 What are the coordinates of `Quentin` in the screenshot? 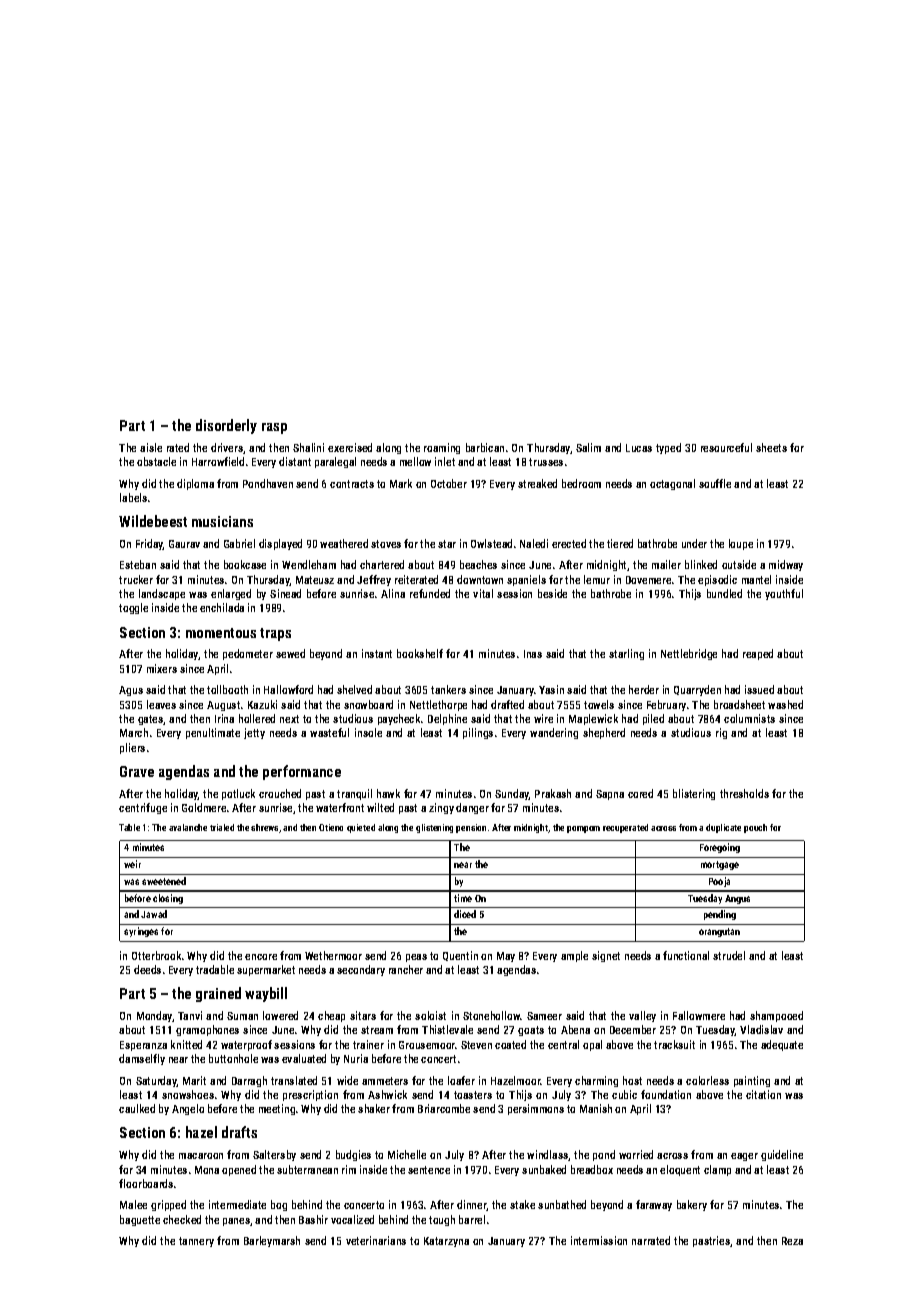 It's located at (460, 956).
